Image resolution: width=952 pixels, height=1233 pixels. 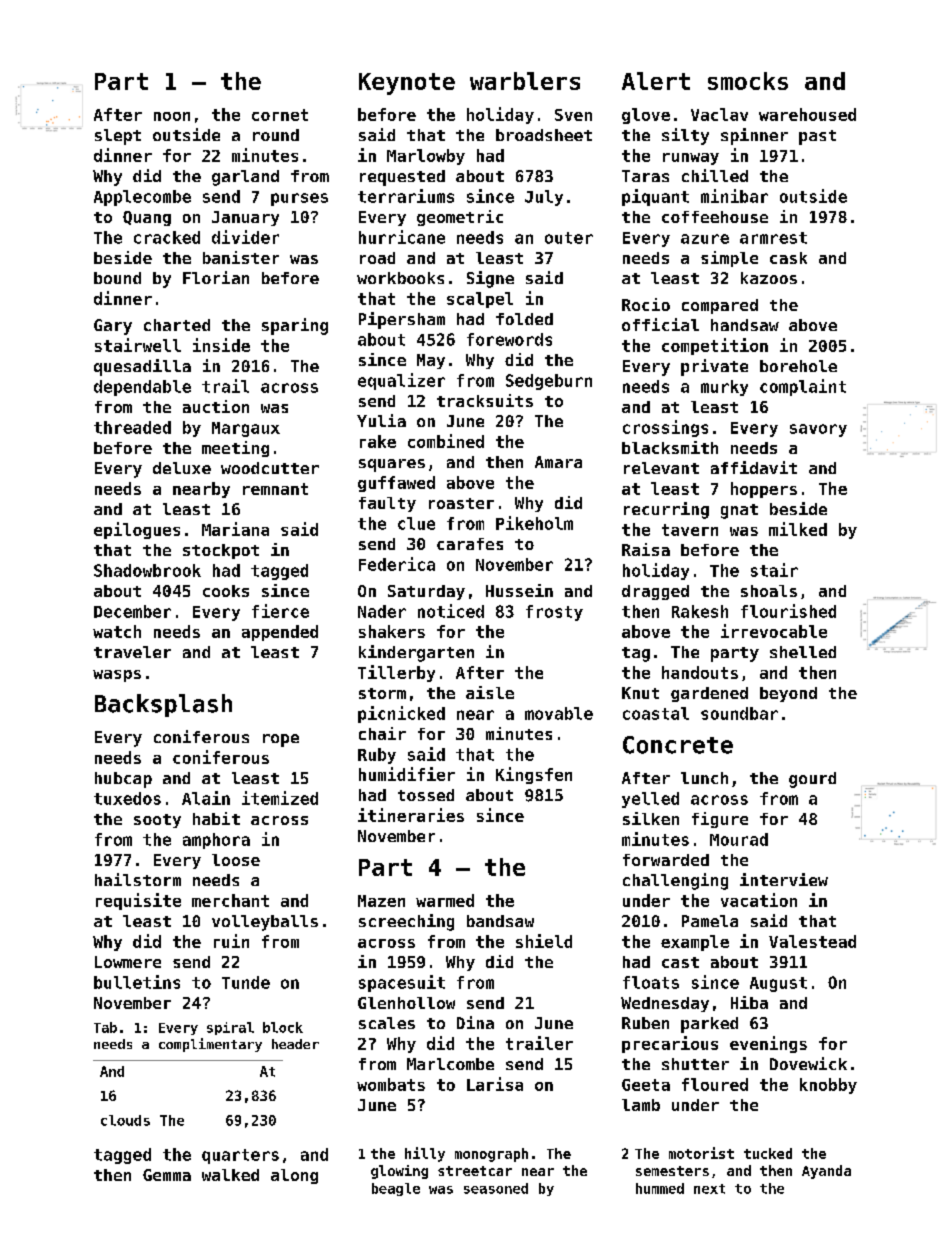 What do you see at coordinates (496, 1188) in the screenshot?
I see `seasoned` at bounding box center [496, 1188].
